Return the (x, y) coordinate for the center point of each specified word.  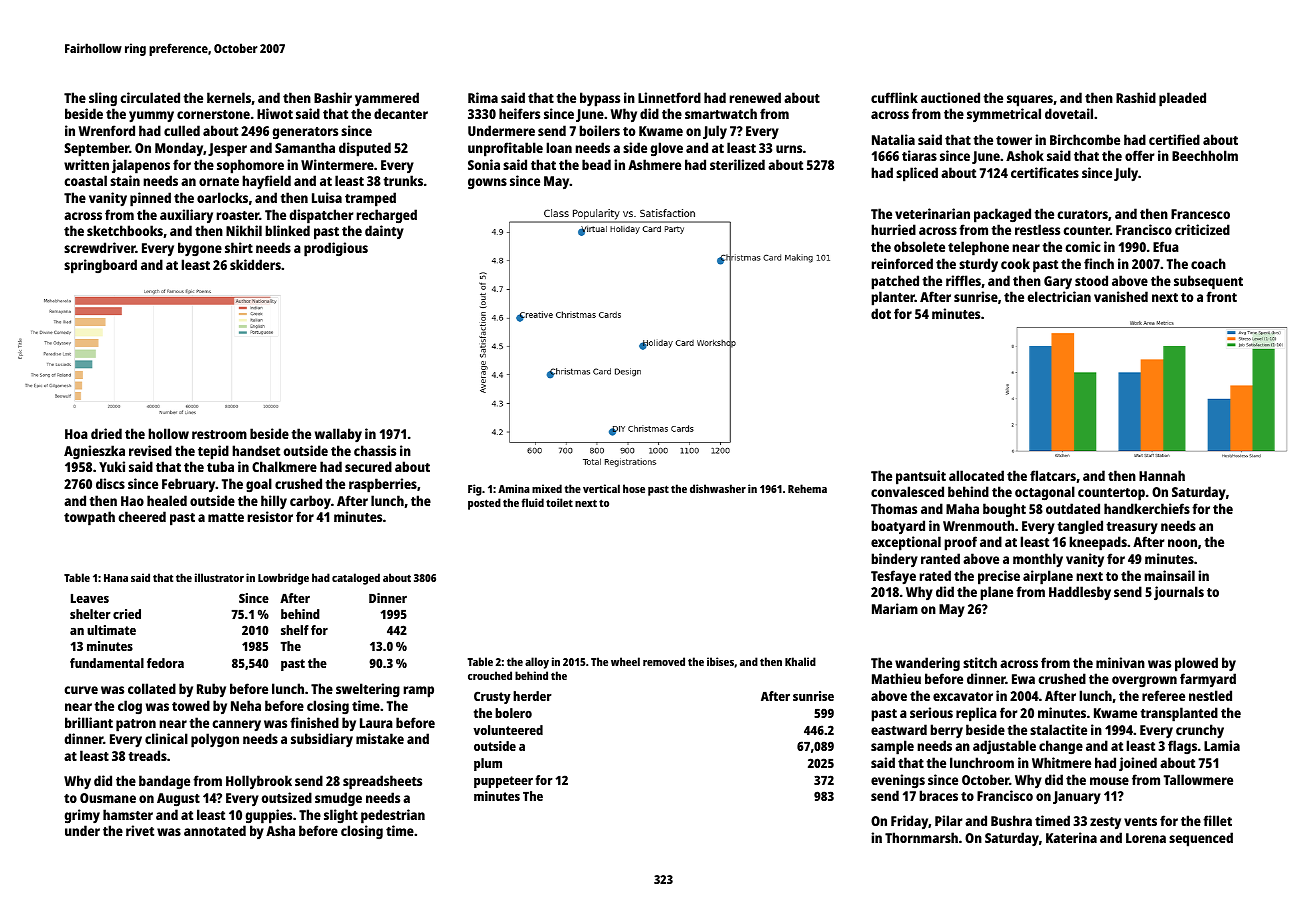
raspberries (383, 485)
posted (484, 504)
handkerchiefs (1147, 508)
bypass (600, 99)
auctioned (950, 97)
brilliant (89, 722)
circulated (150, 97)
